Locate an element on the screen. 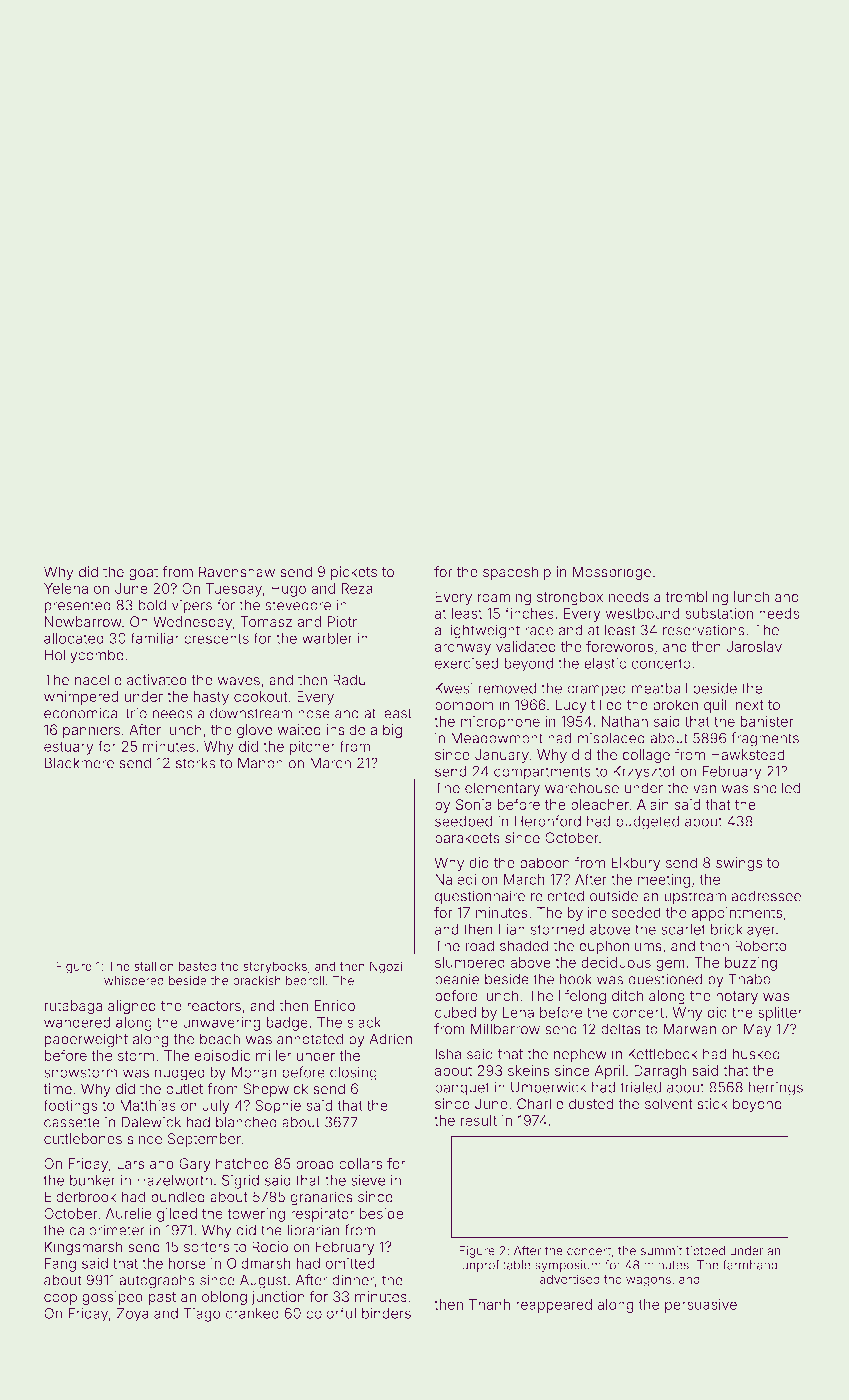 This screenshot has width=849, height=1400. Isha is located at coordinates (448, 1054).
